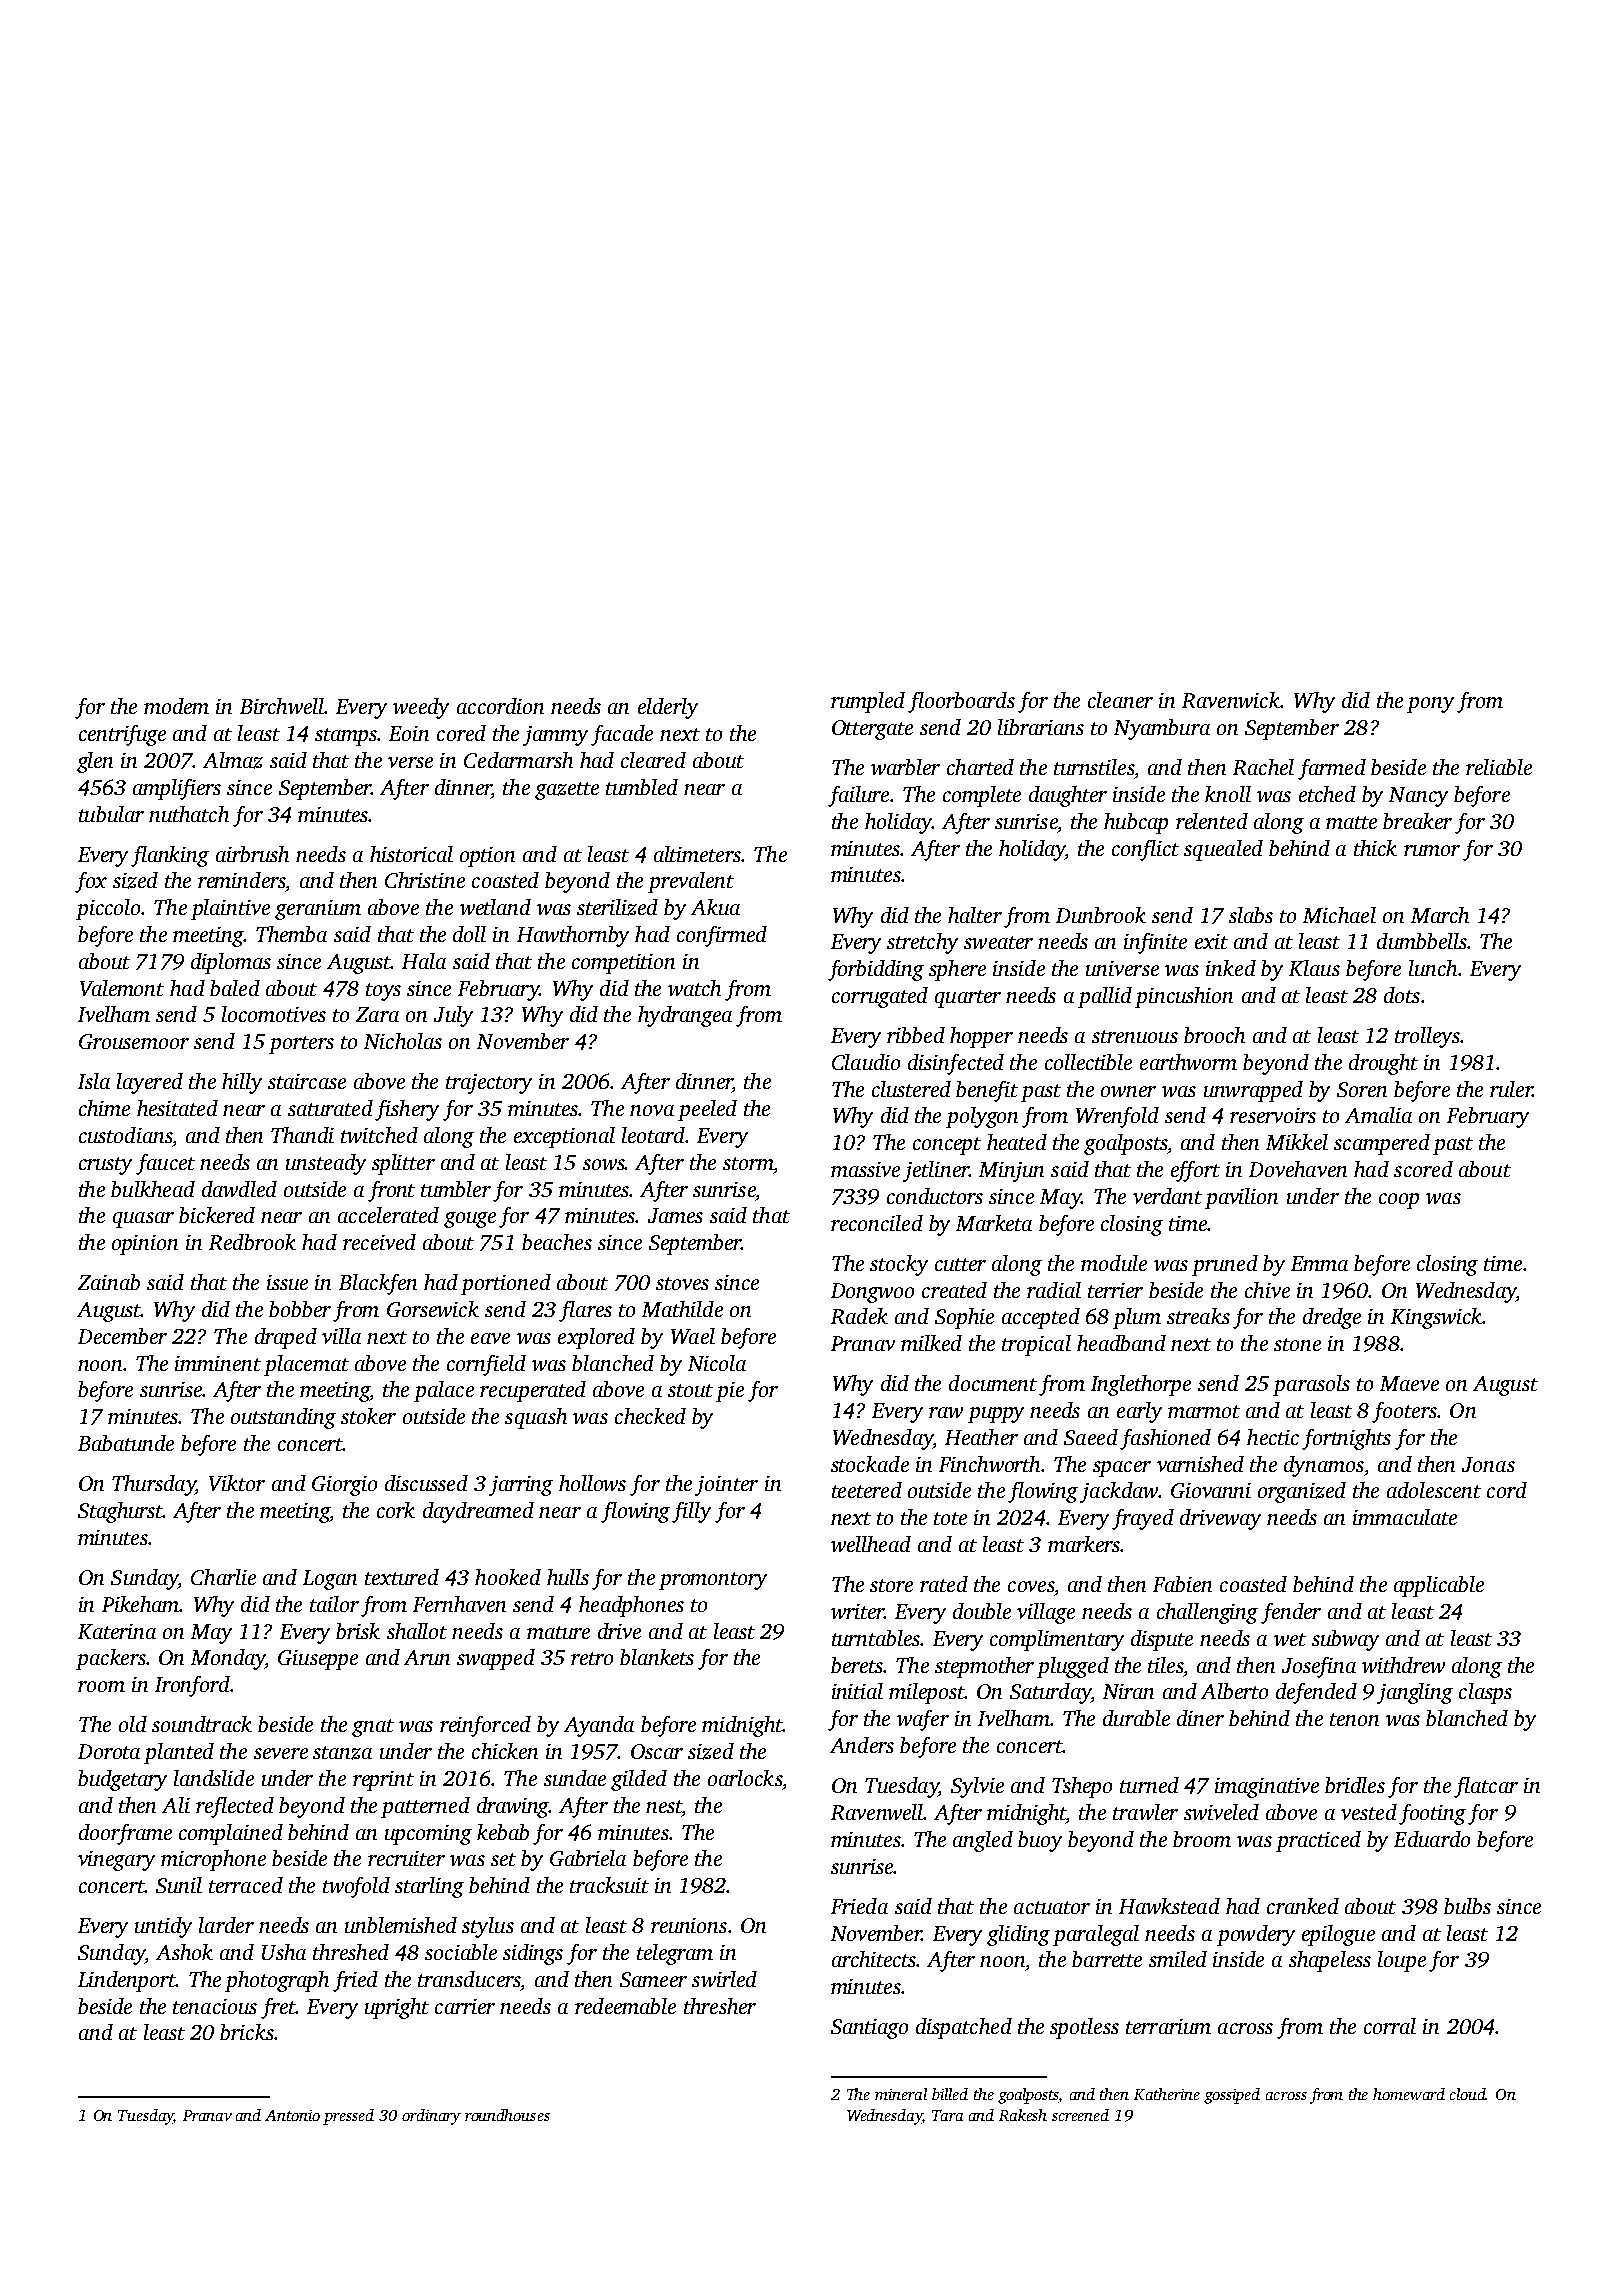 The image size is (1620, 2292). What do you see at coordinates (292, 2115) in the screenshot?
I see `Antonio` at bounding box center [292, 2115].
